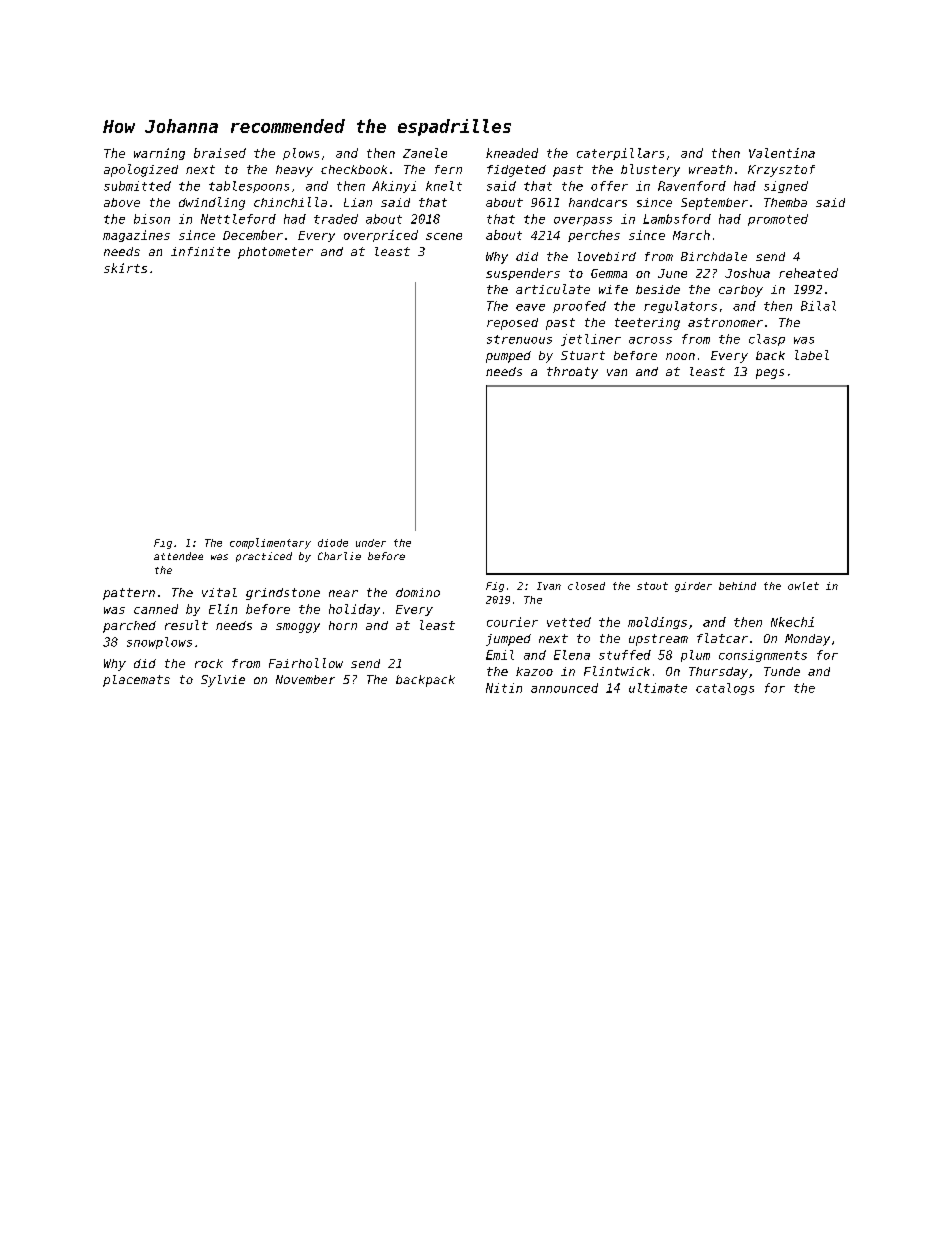 This page has height=1233, width=952. Describe the element at coordinates (792, 622) in the page. I see `Nkechi` at that location.
